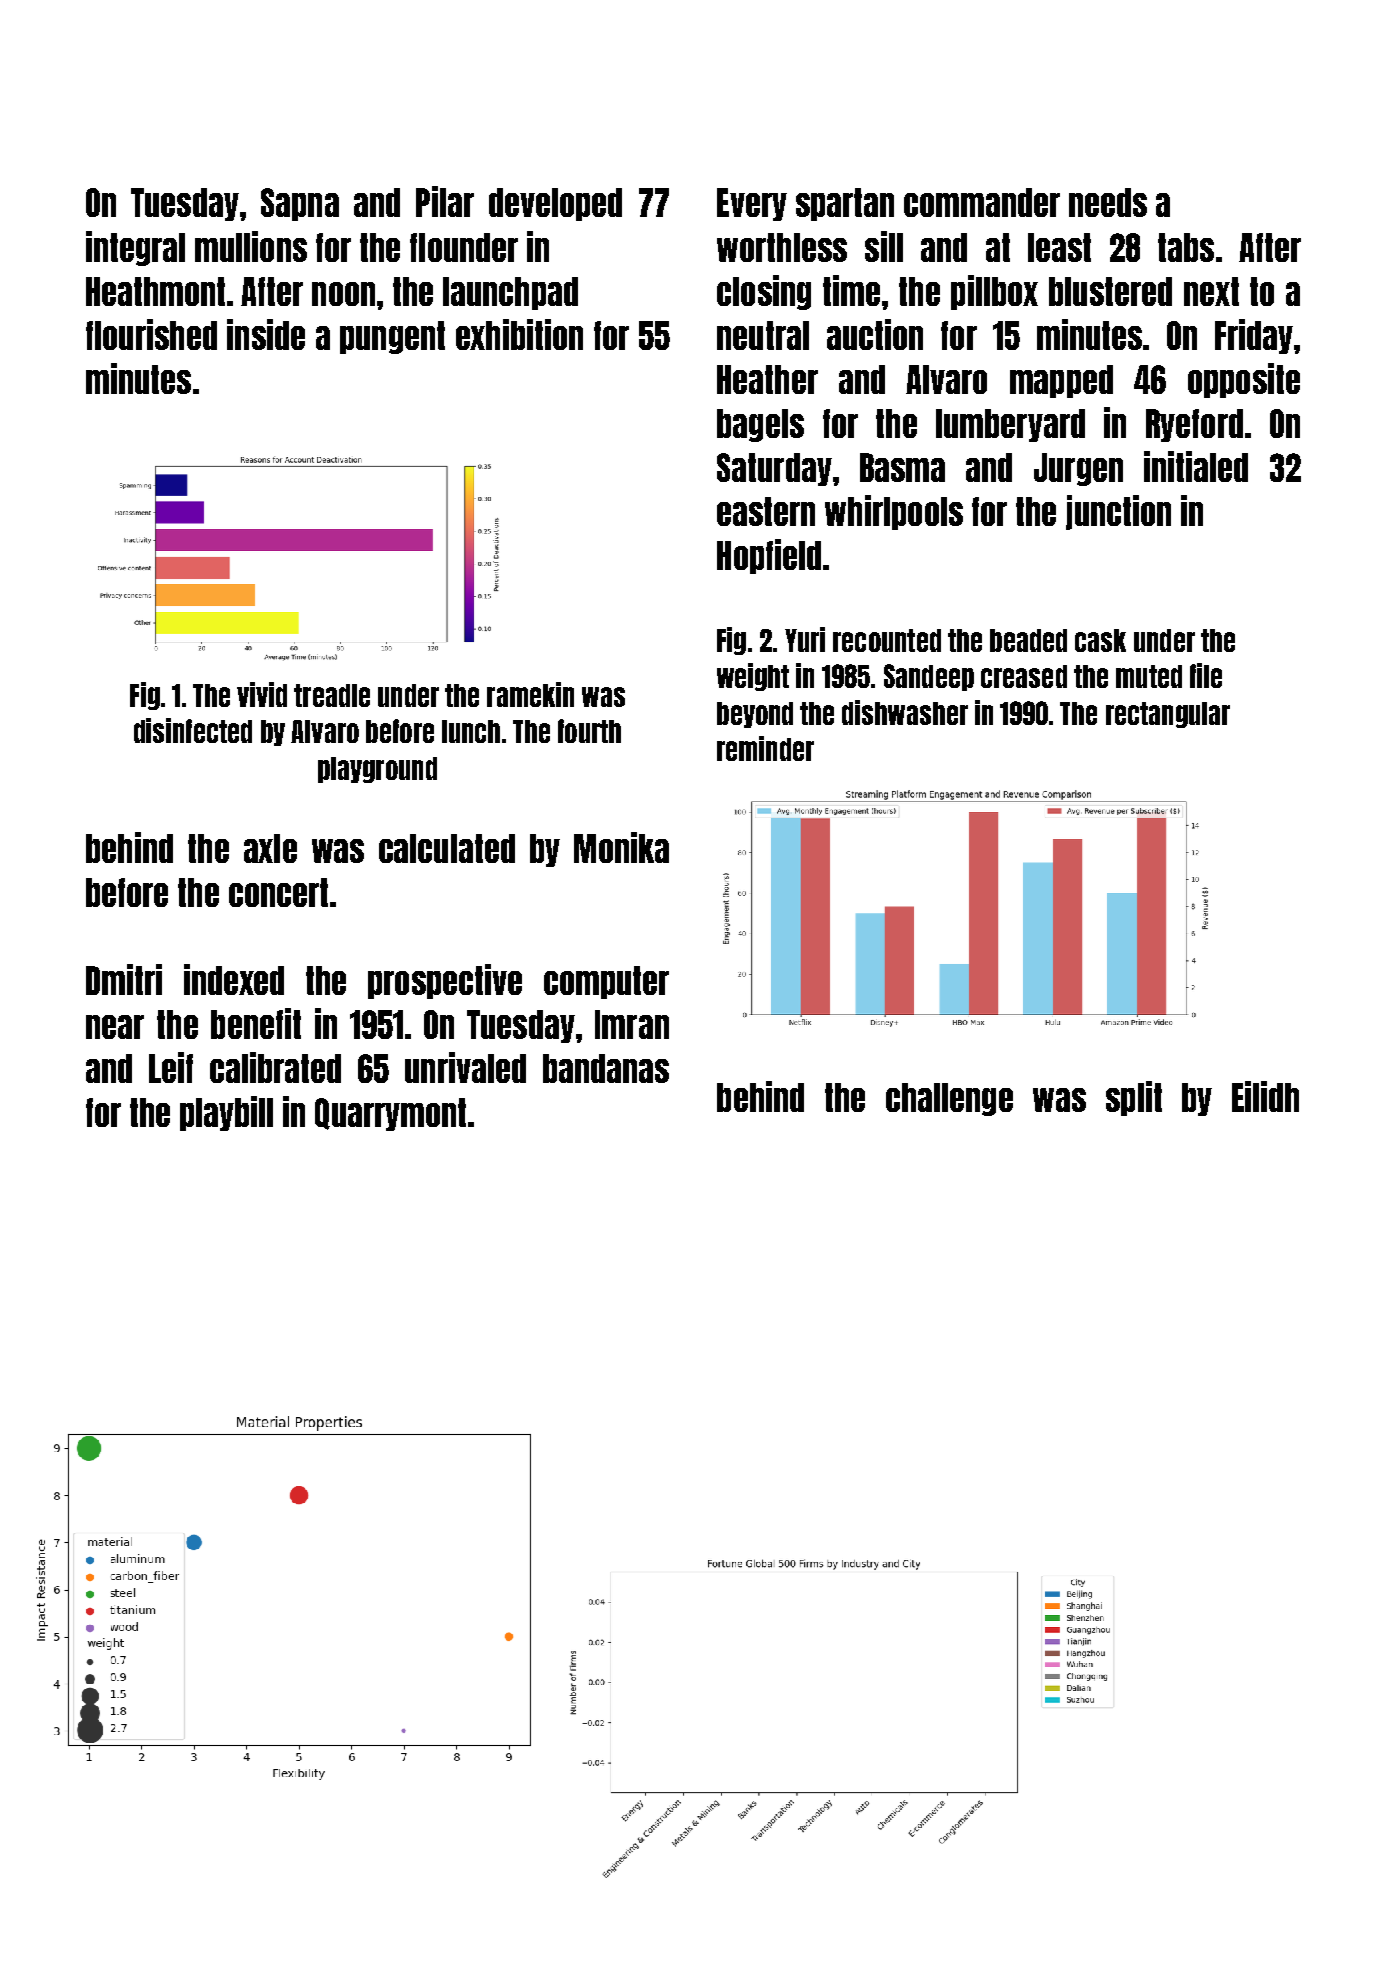 This document has height=1969, width=1386. Describe the element at coordinates (1168, 715) in the document. I see `rectangular` at that location.
